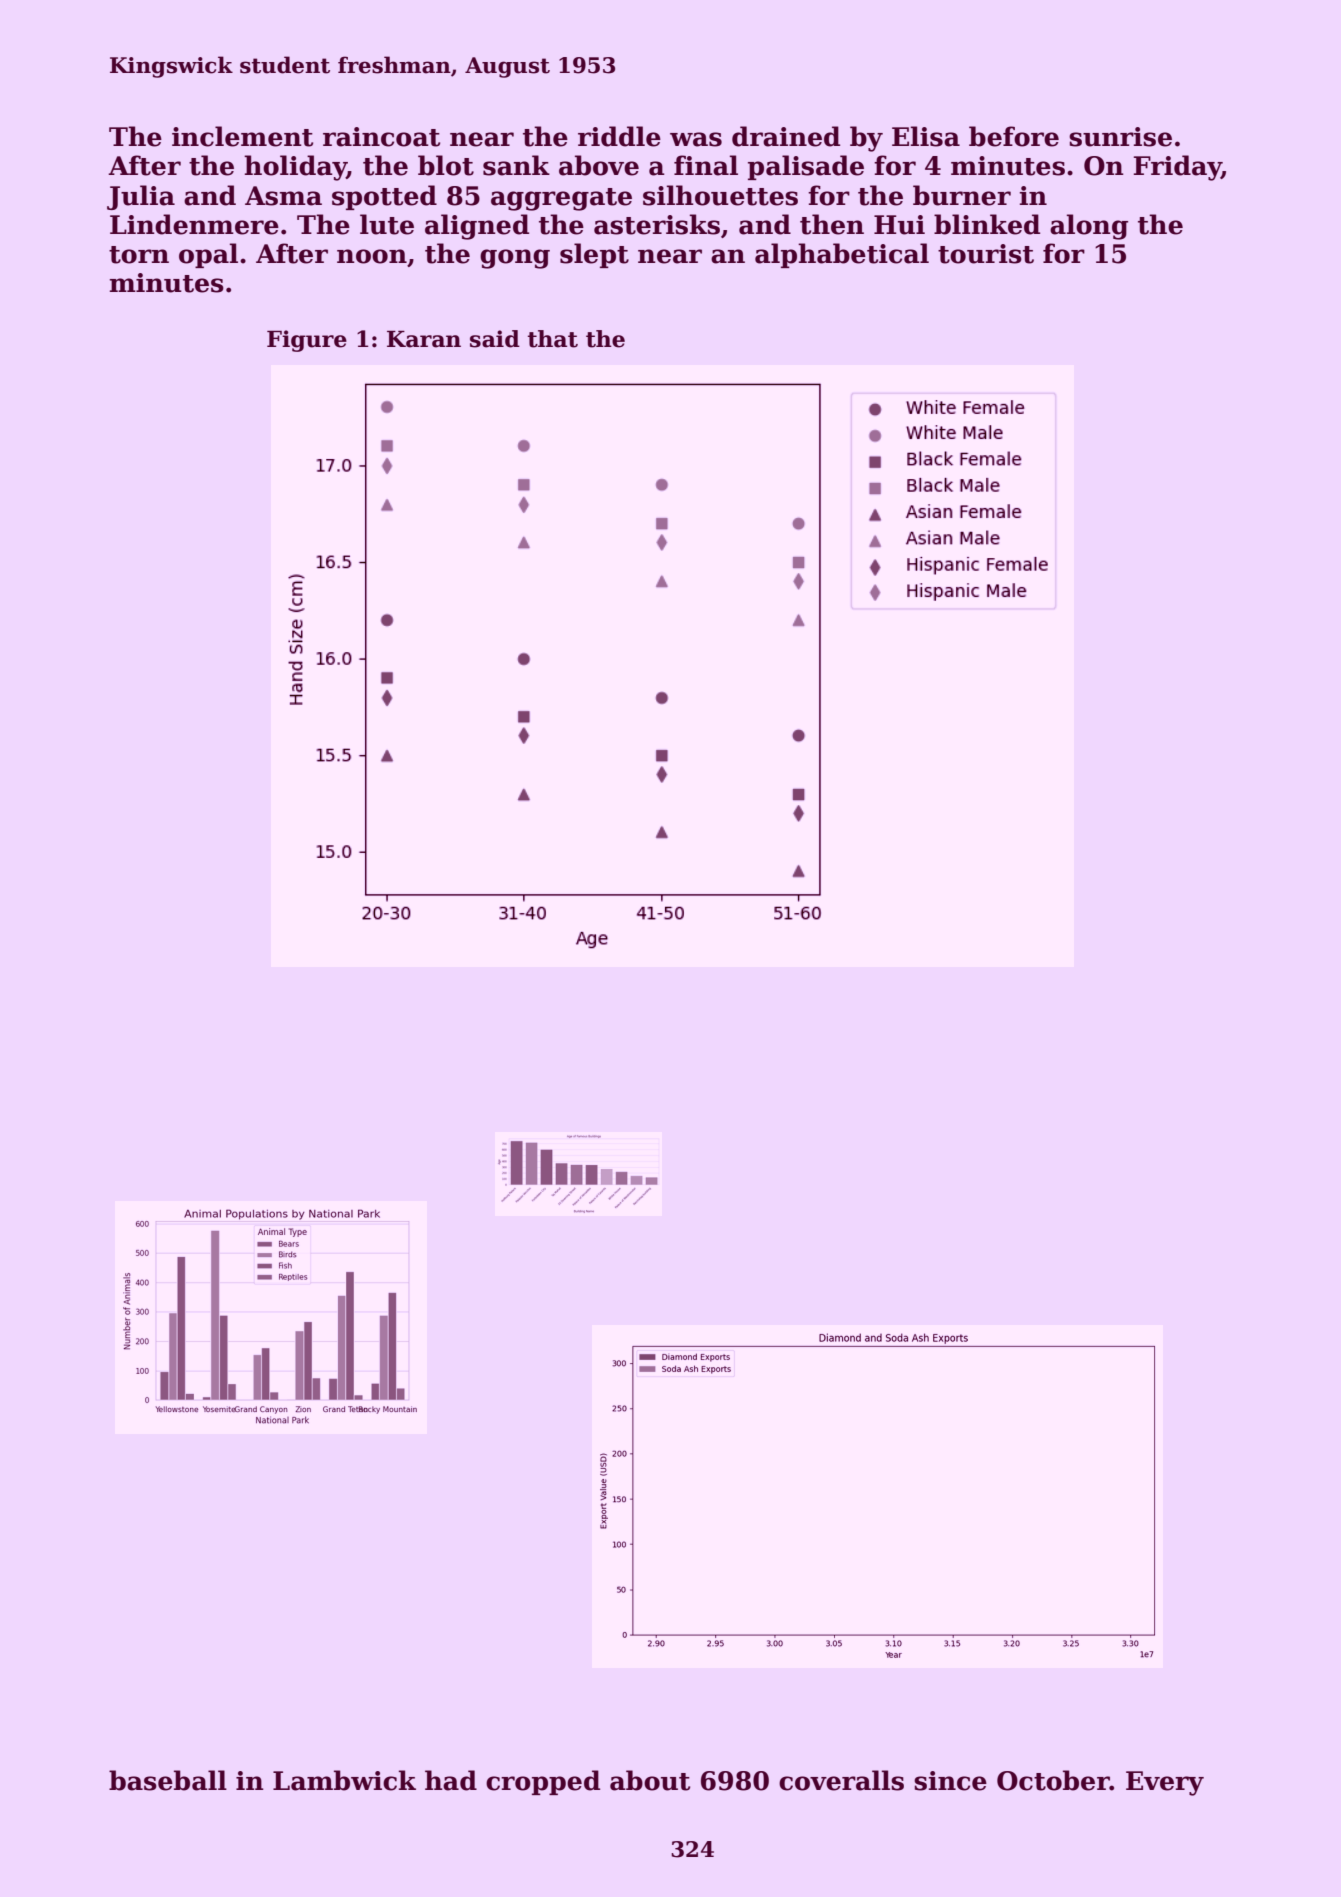  What do you see at coordinates (899, 225) in the page?
I see `Hui` at bounding box center [899, 225].
